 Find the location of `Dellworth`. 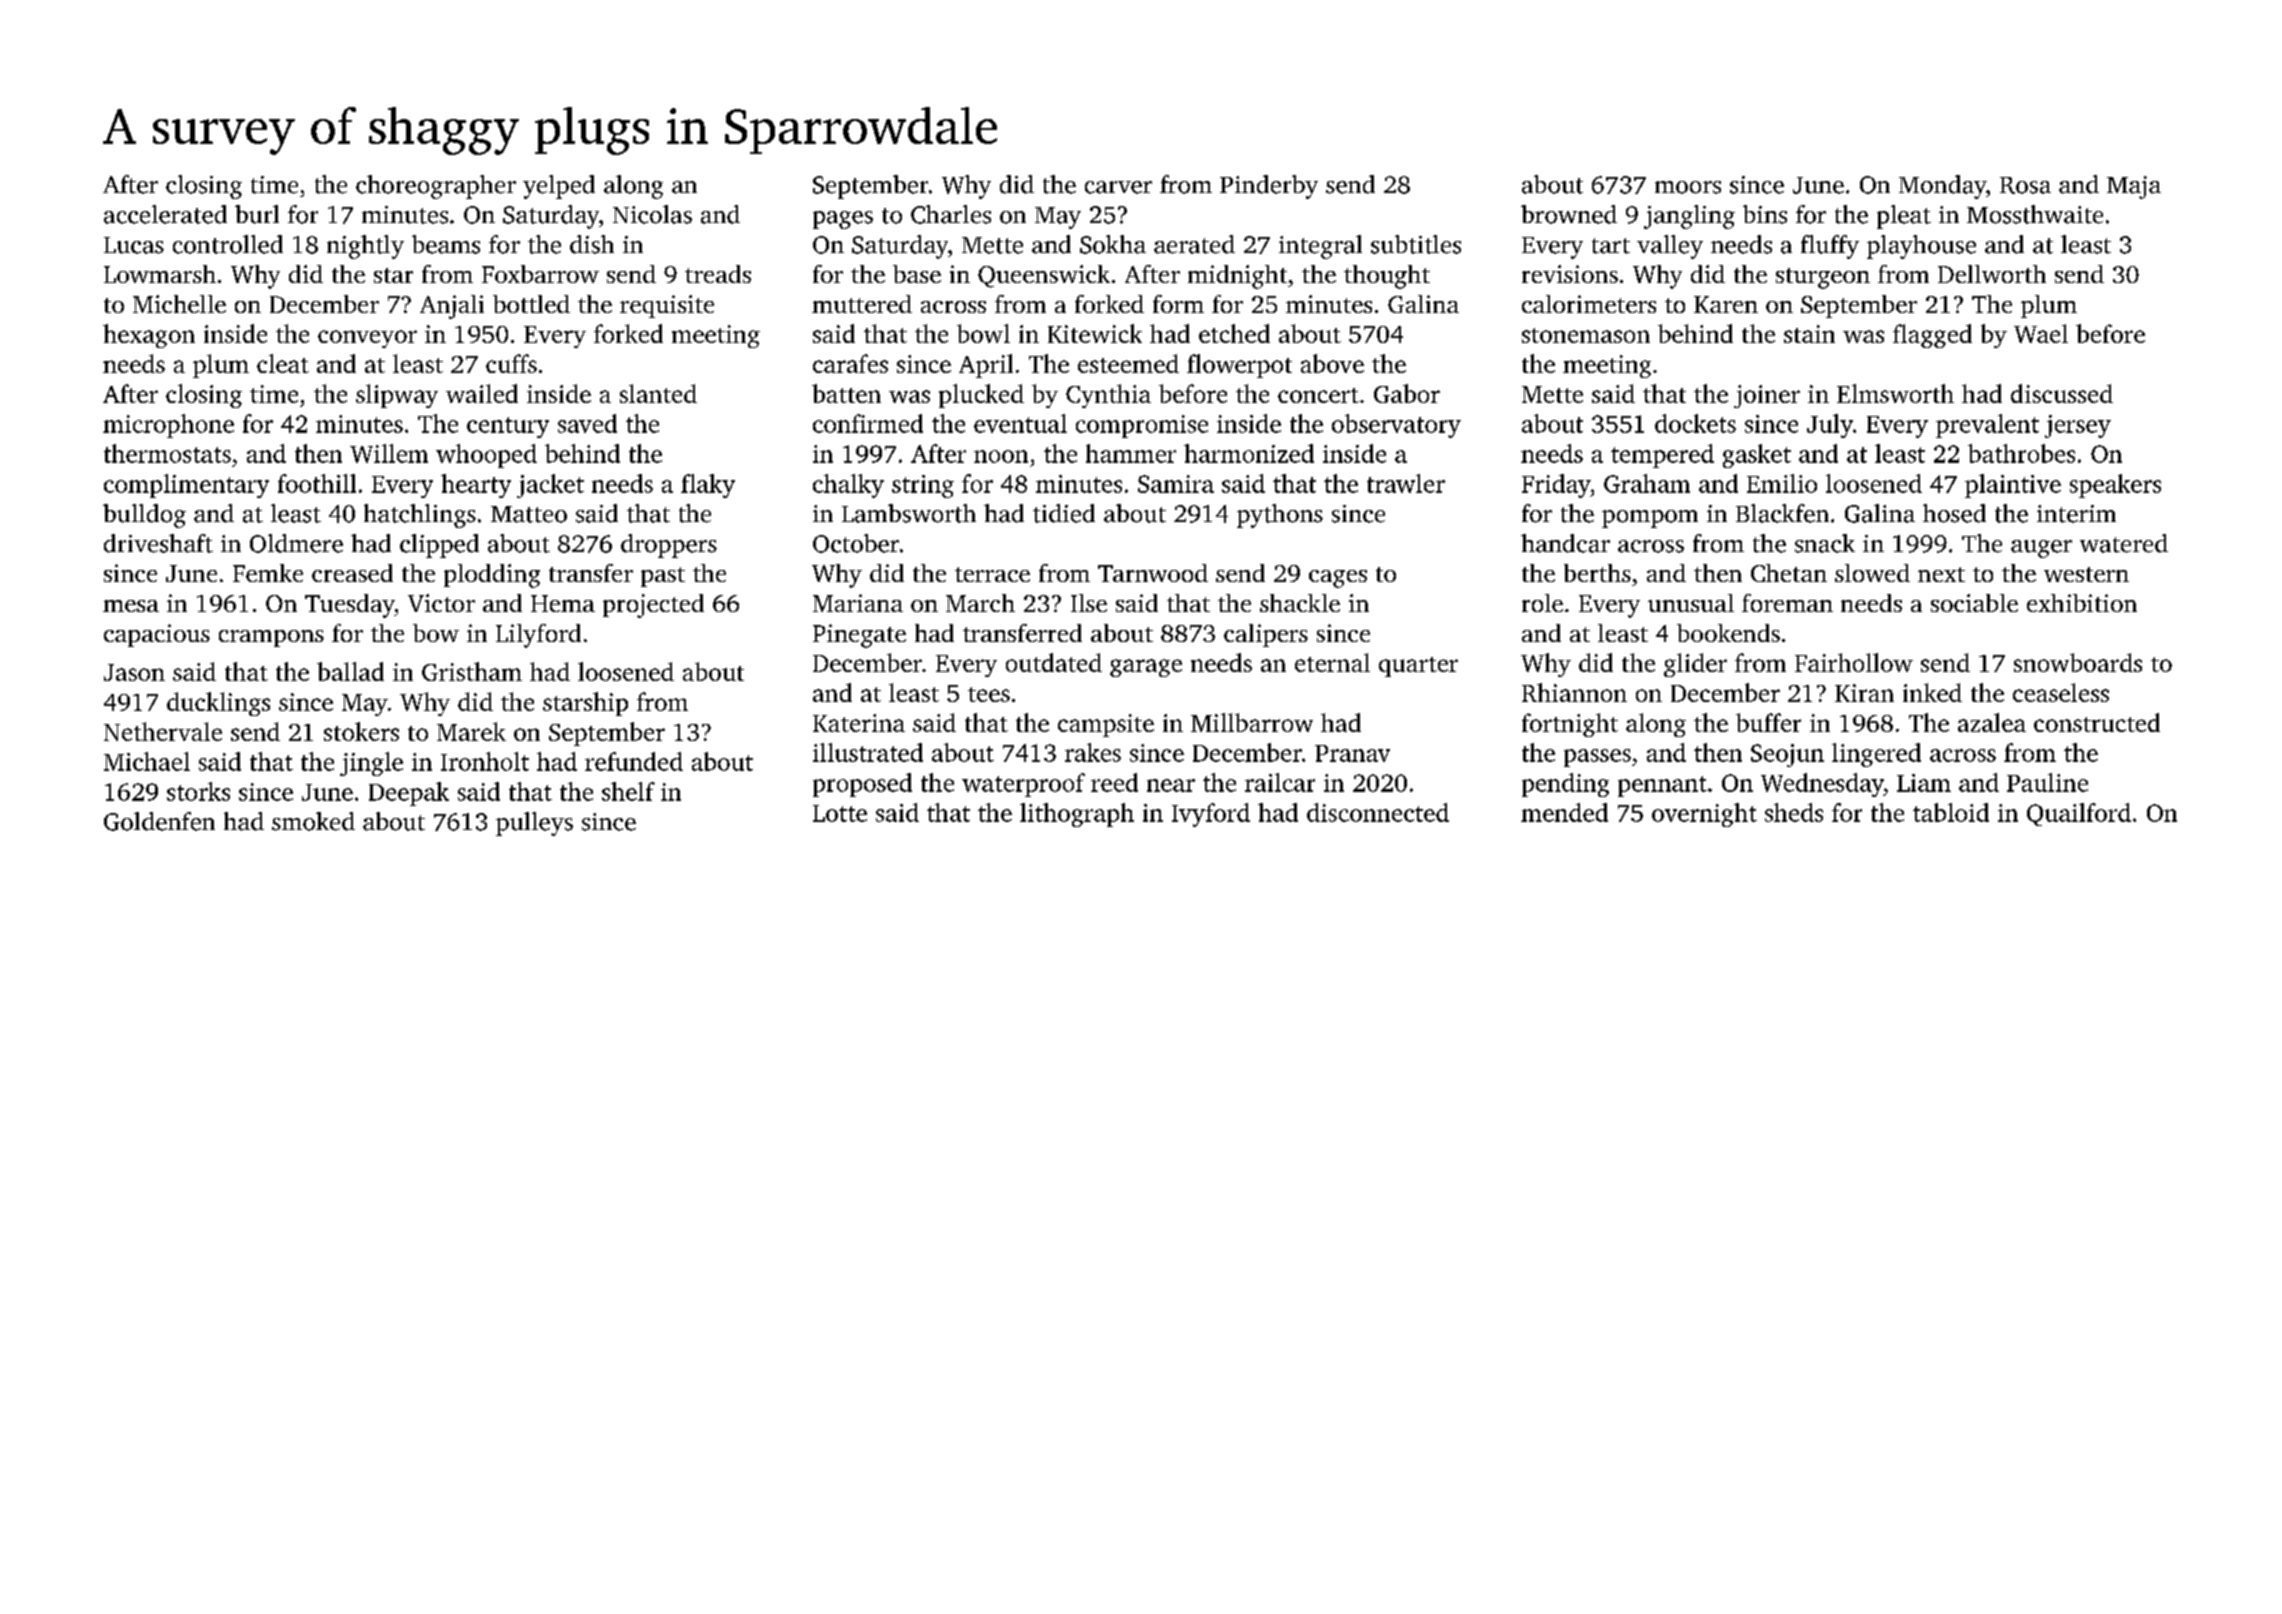

Dellworth is located at coordinates (1992, 274).
